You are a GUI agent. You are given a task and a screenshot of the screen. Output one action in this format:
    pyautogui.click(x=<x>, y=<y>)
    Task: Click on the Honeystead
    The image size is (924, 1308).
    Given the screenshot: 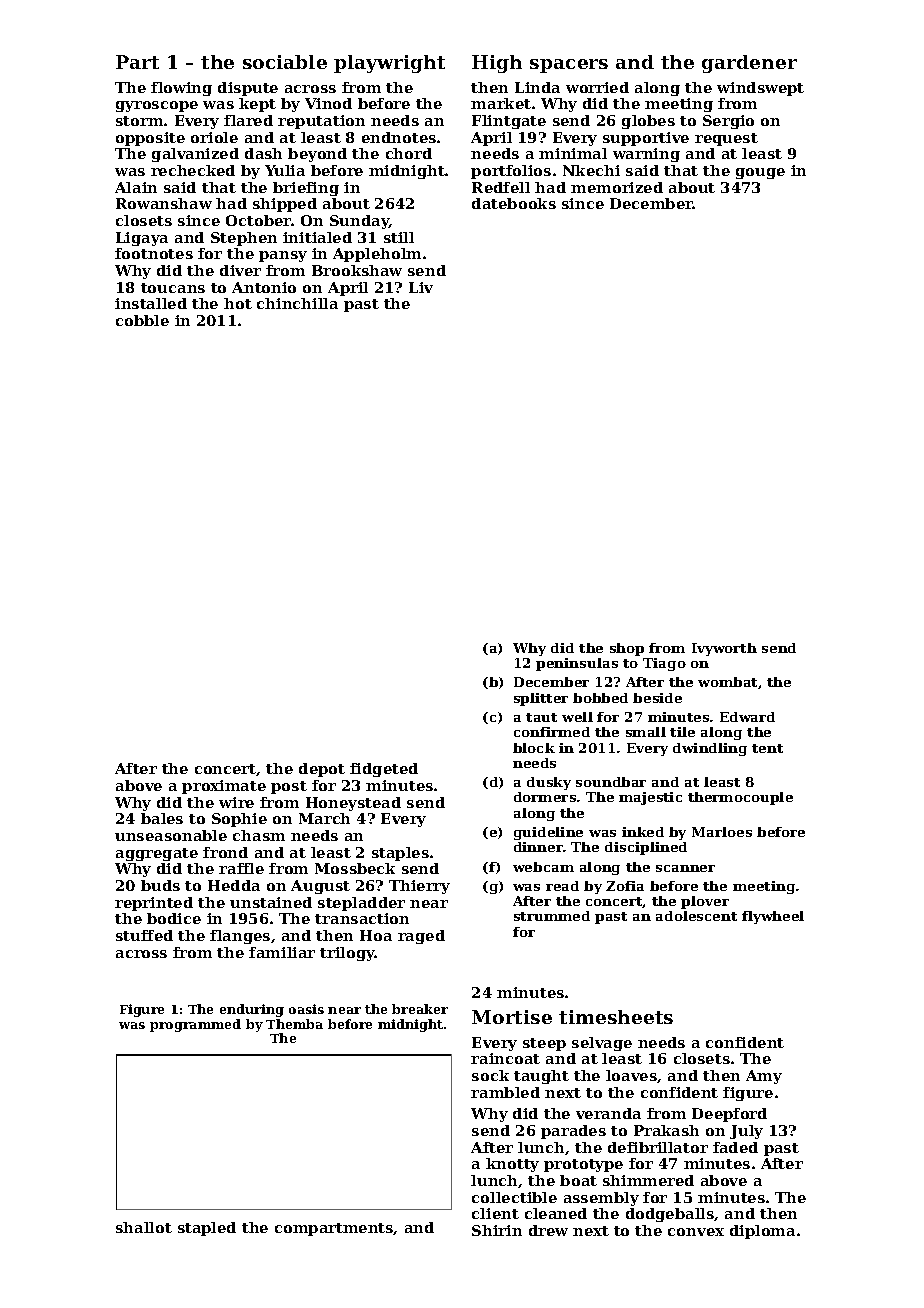 What is the action you would take?
    pyautogui.click(x=353, y=804)
